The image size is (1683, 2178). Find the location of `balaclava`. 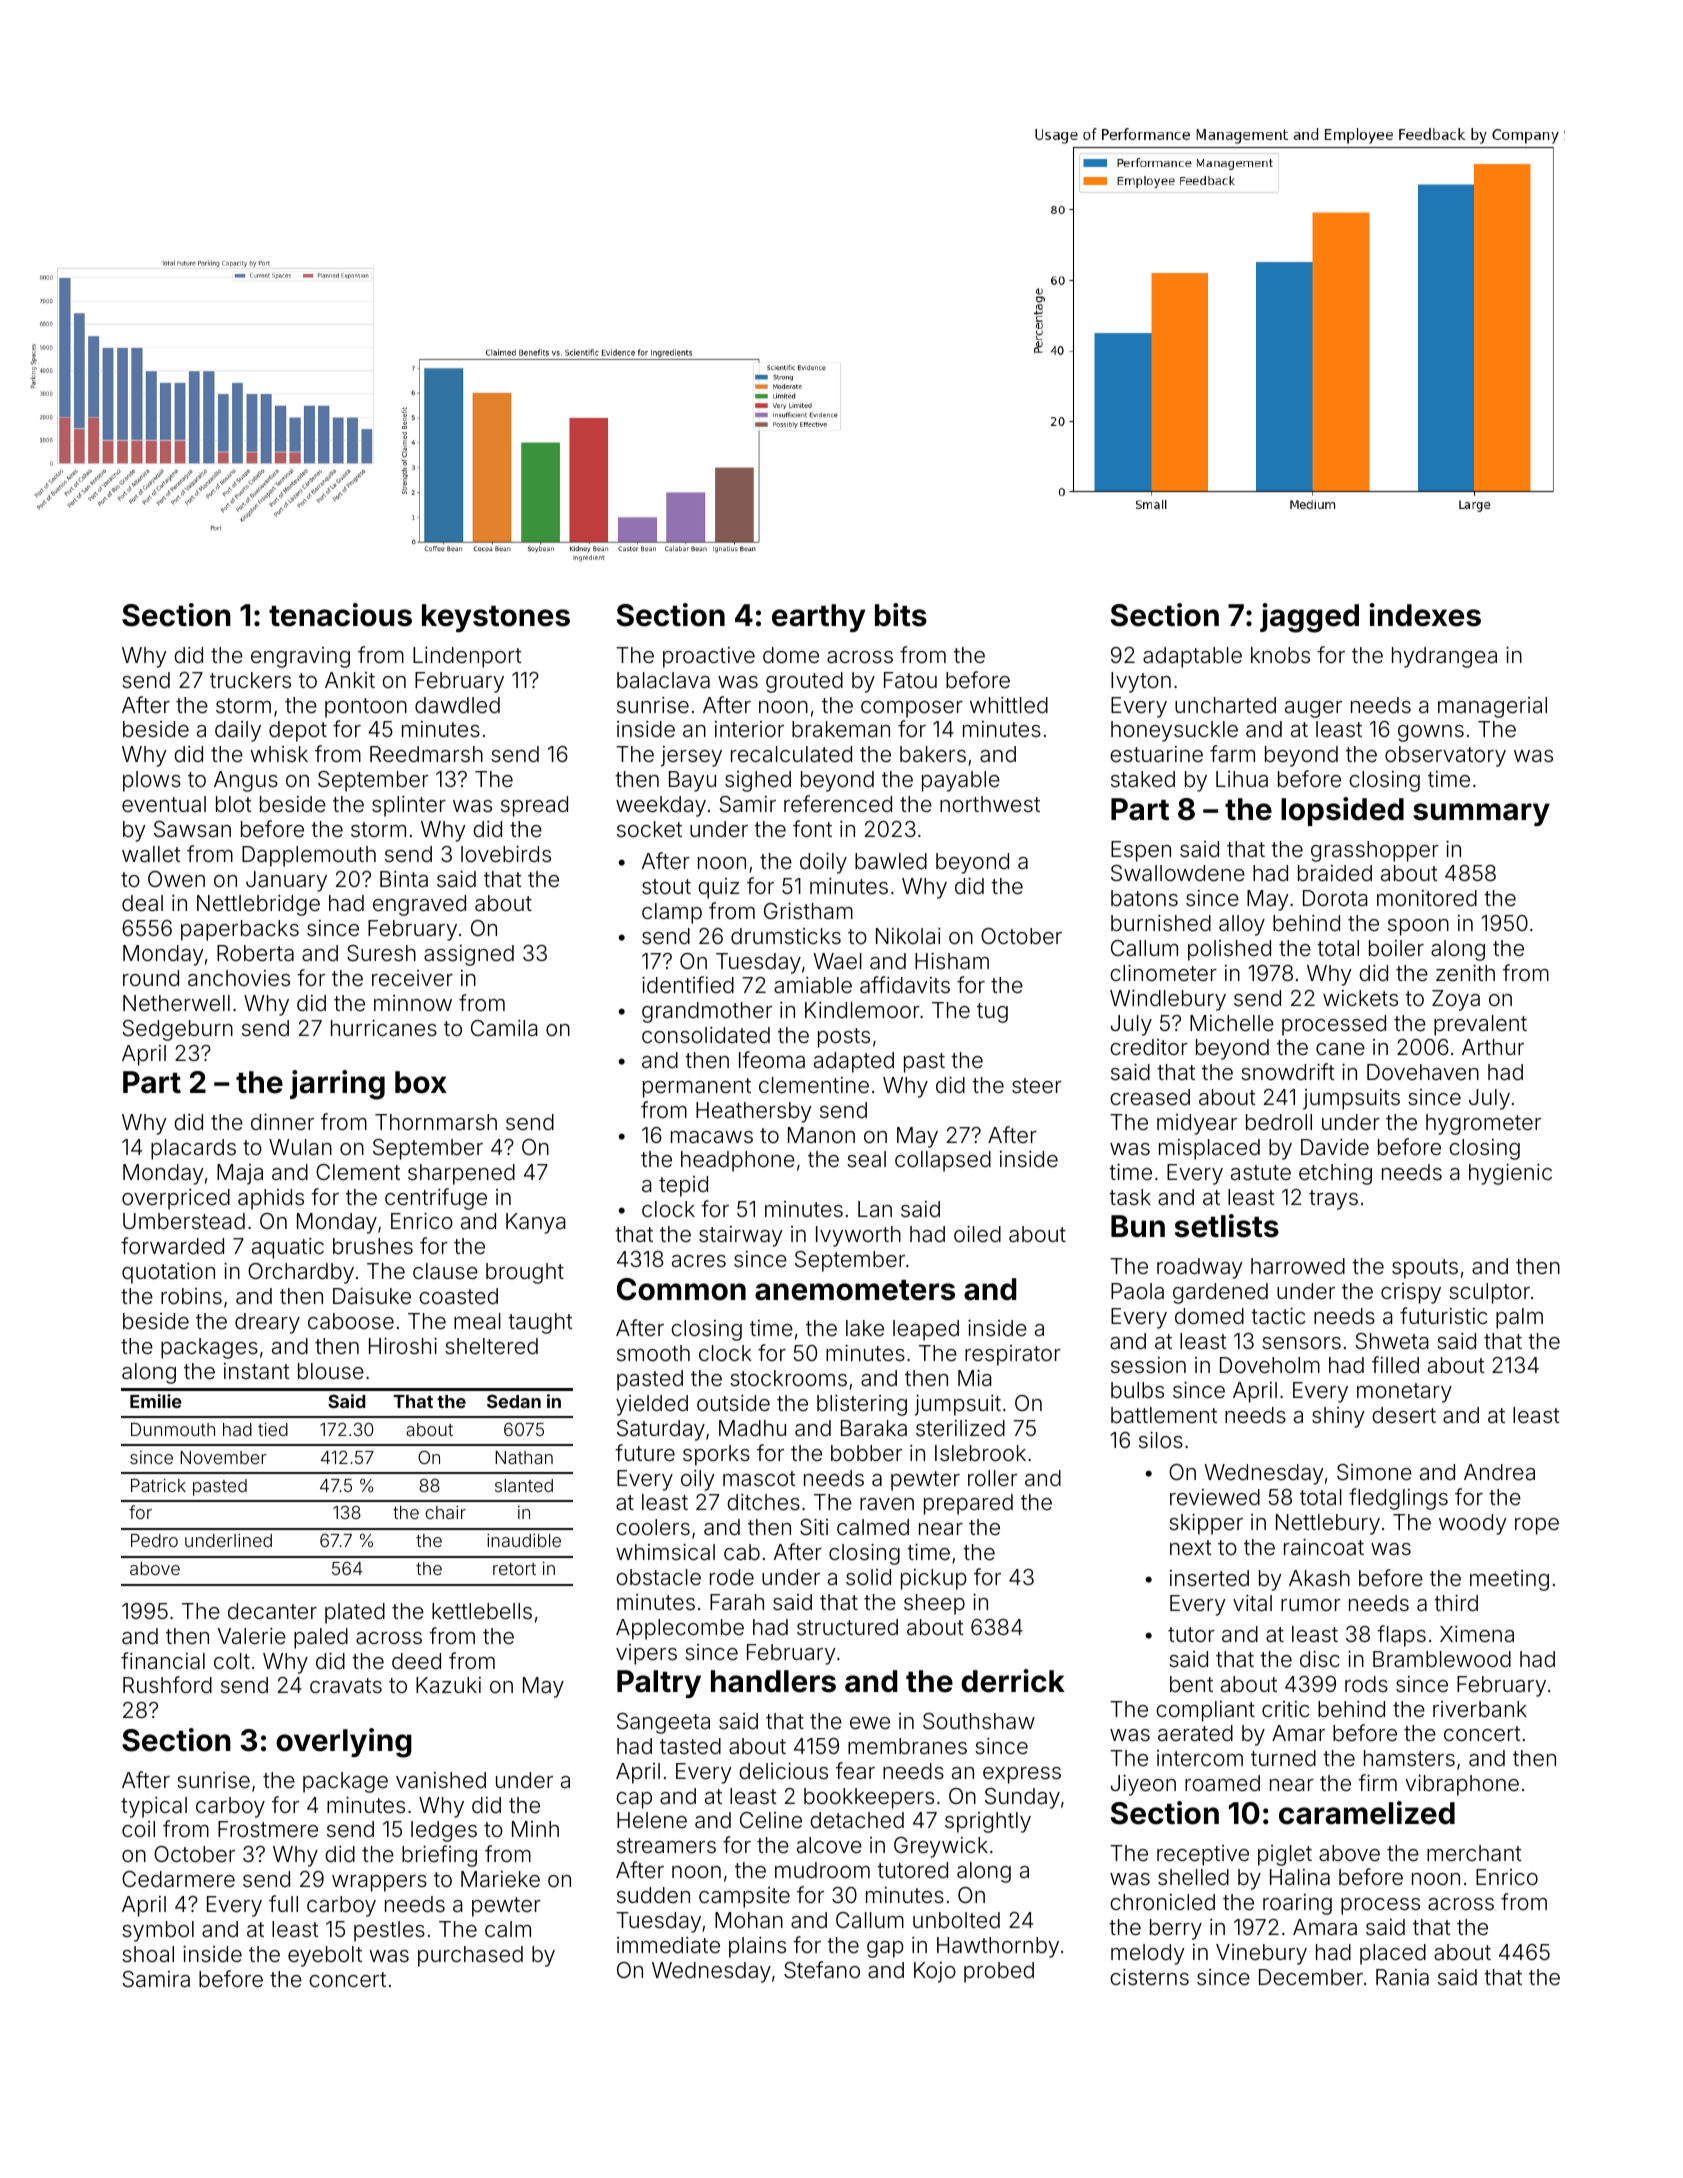

balaclava is located at coordinates (663, 680).
